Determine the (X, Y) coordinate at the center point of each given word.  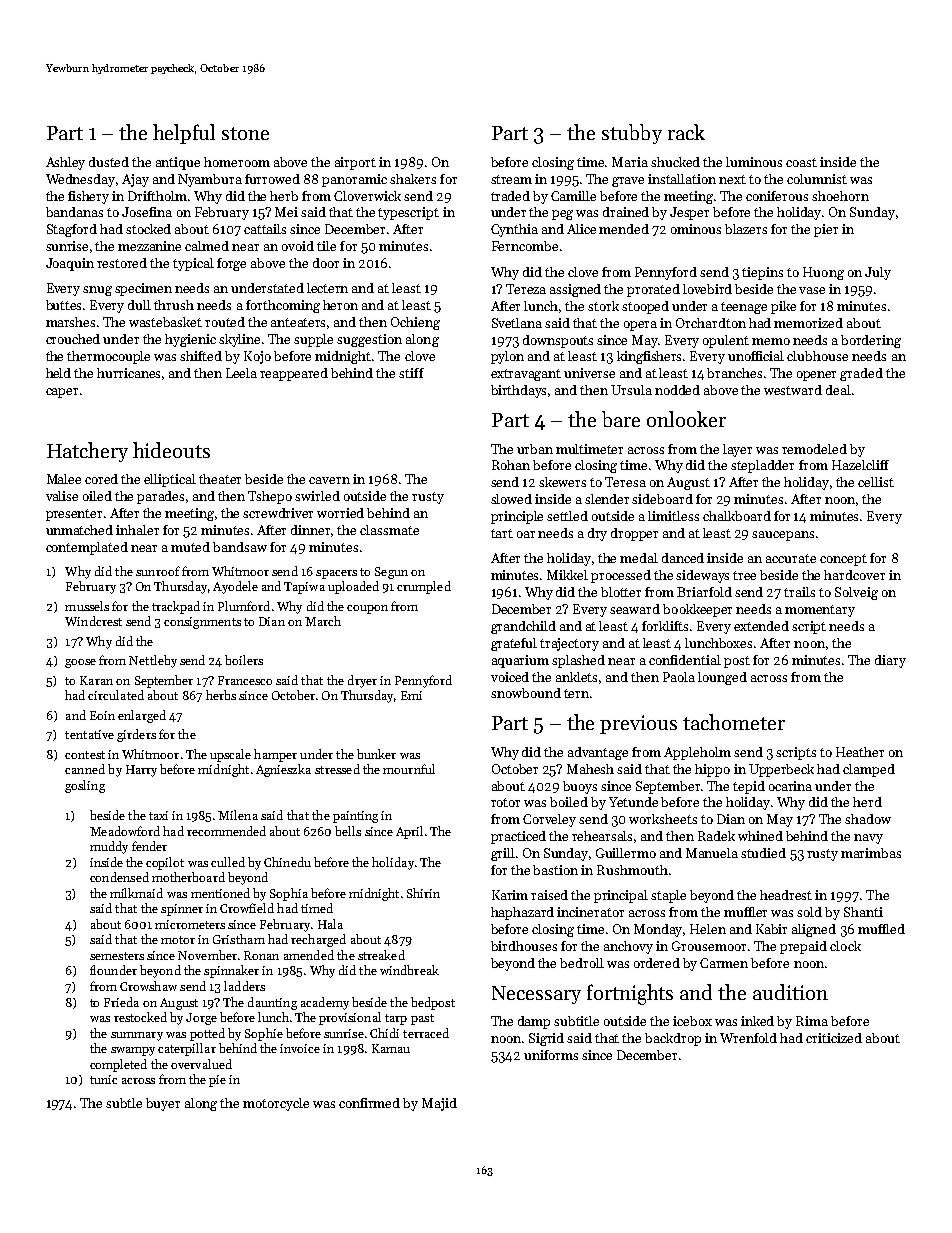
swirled (317, 496)
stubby (632, 134)
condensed (119, 877)
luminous (754, 162)
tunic (103, 1079)
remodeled (814, 449)
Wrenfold (748, 1038)
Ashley (65, 163)
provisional (350, 1018)
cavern (329, 480)
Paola (679, 677)
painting (355, 817)
